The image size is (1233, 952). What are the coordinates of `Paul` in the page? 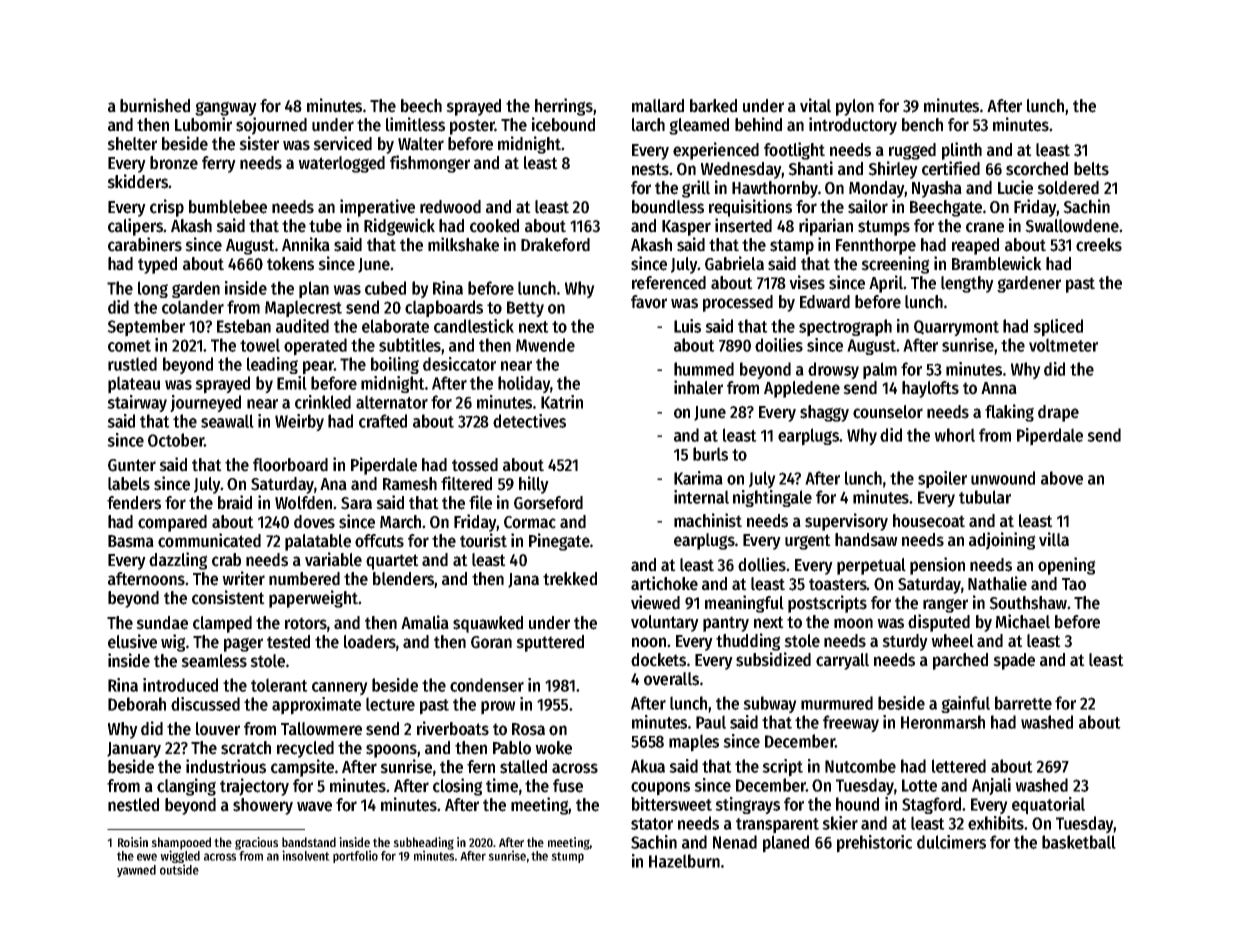 It's located at (711, 722).
